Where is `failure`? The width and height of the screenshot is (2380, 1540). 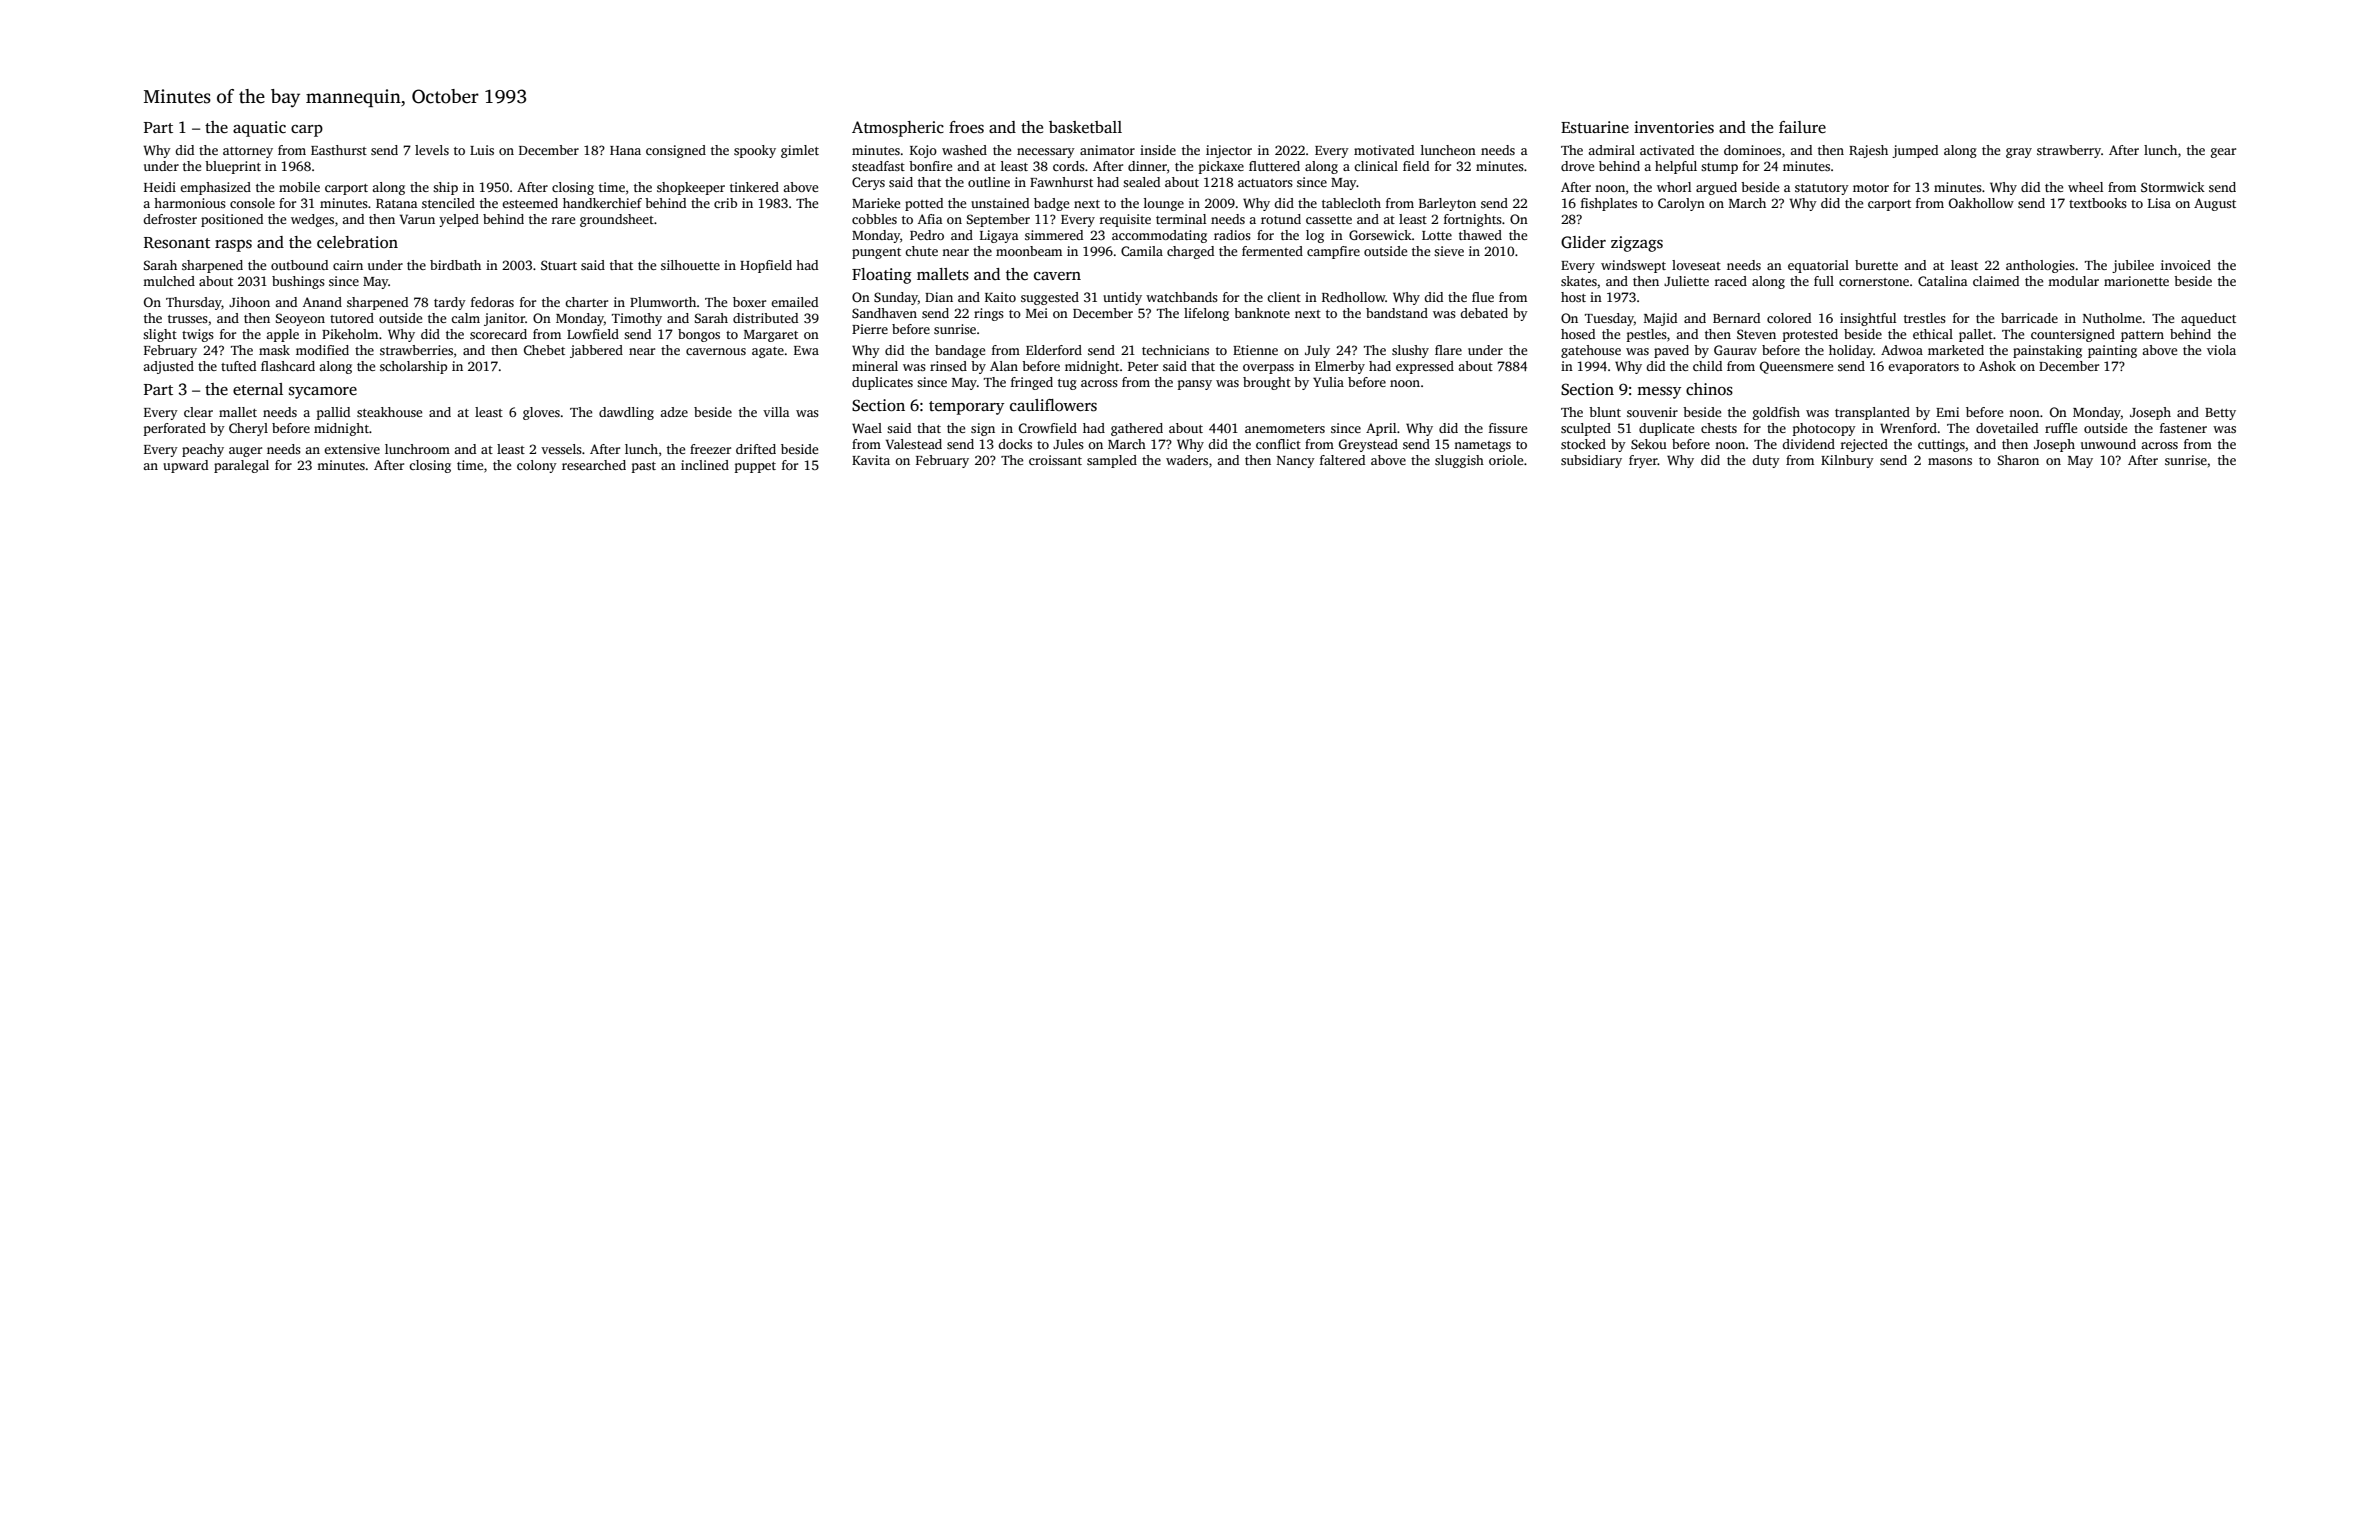
failure is located at coordinates (1802, 127).
